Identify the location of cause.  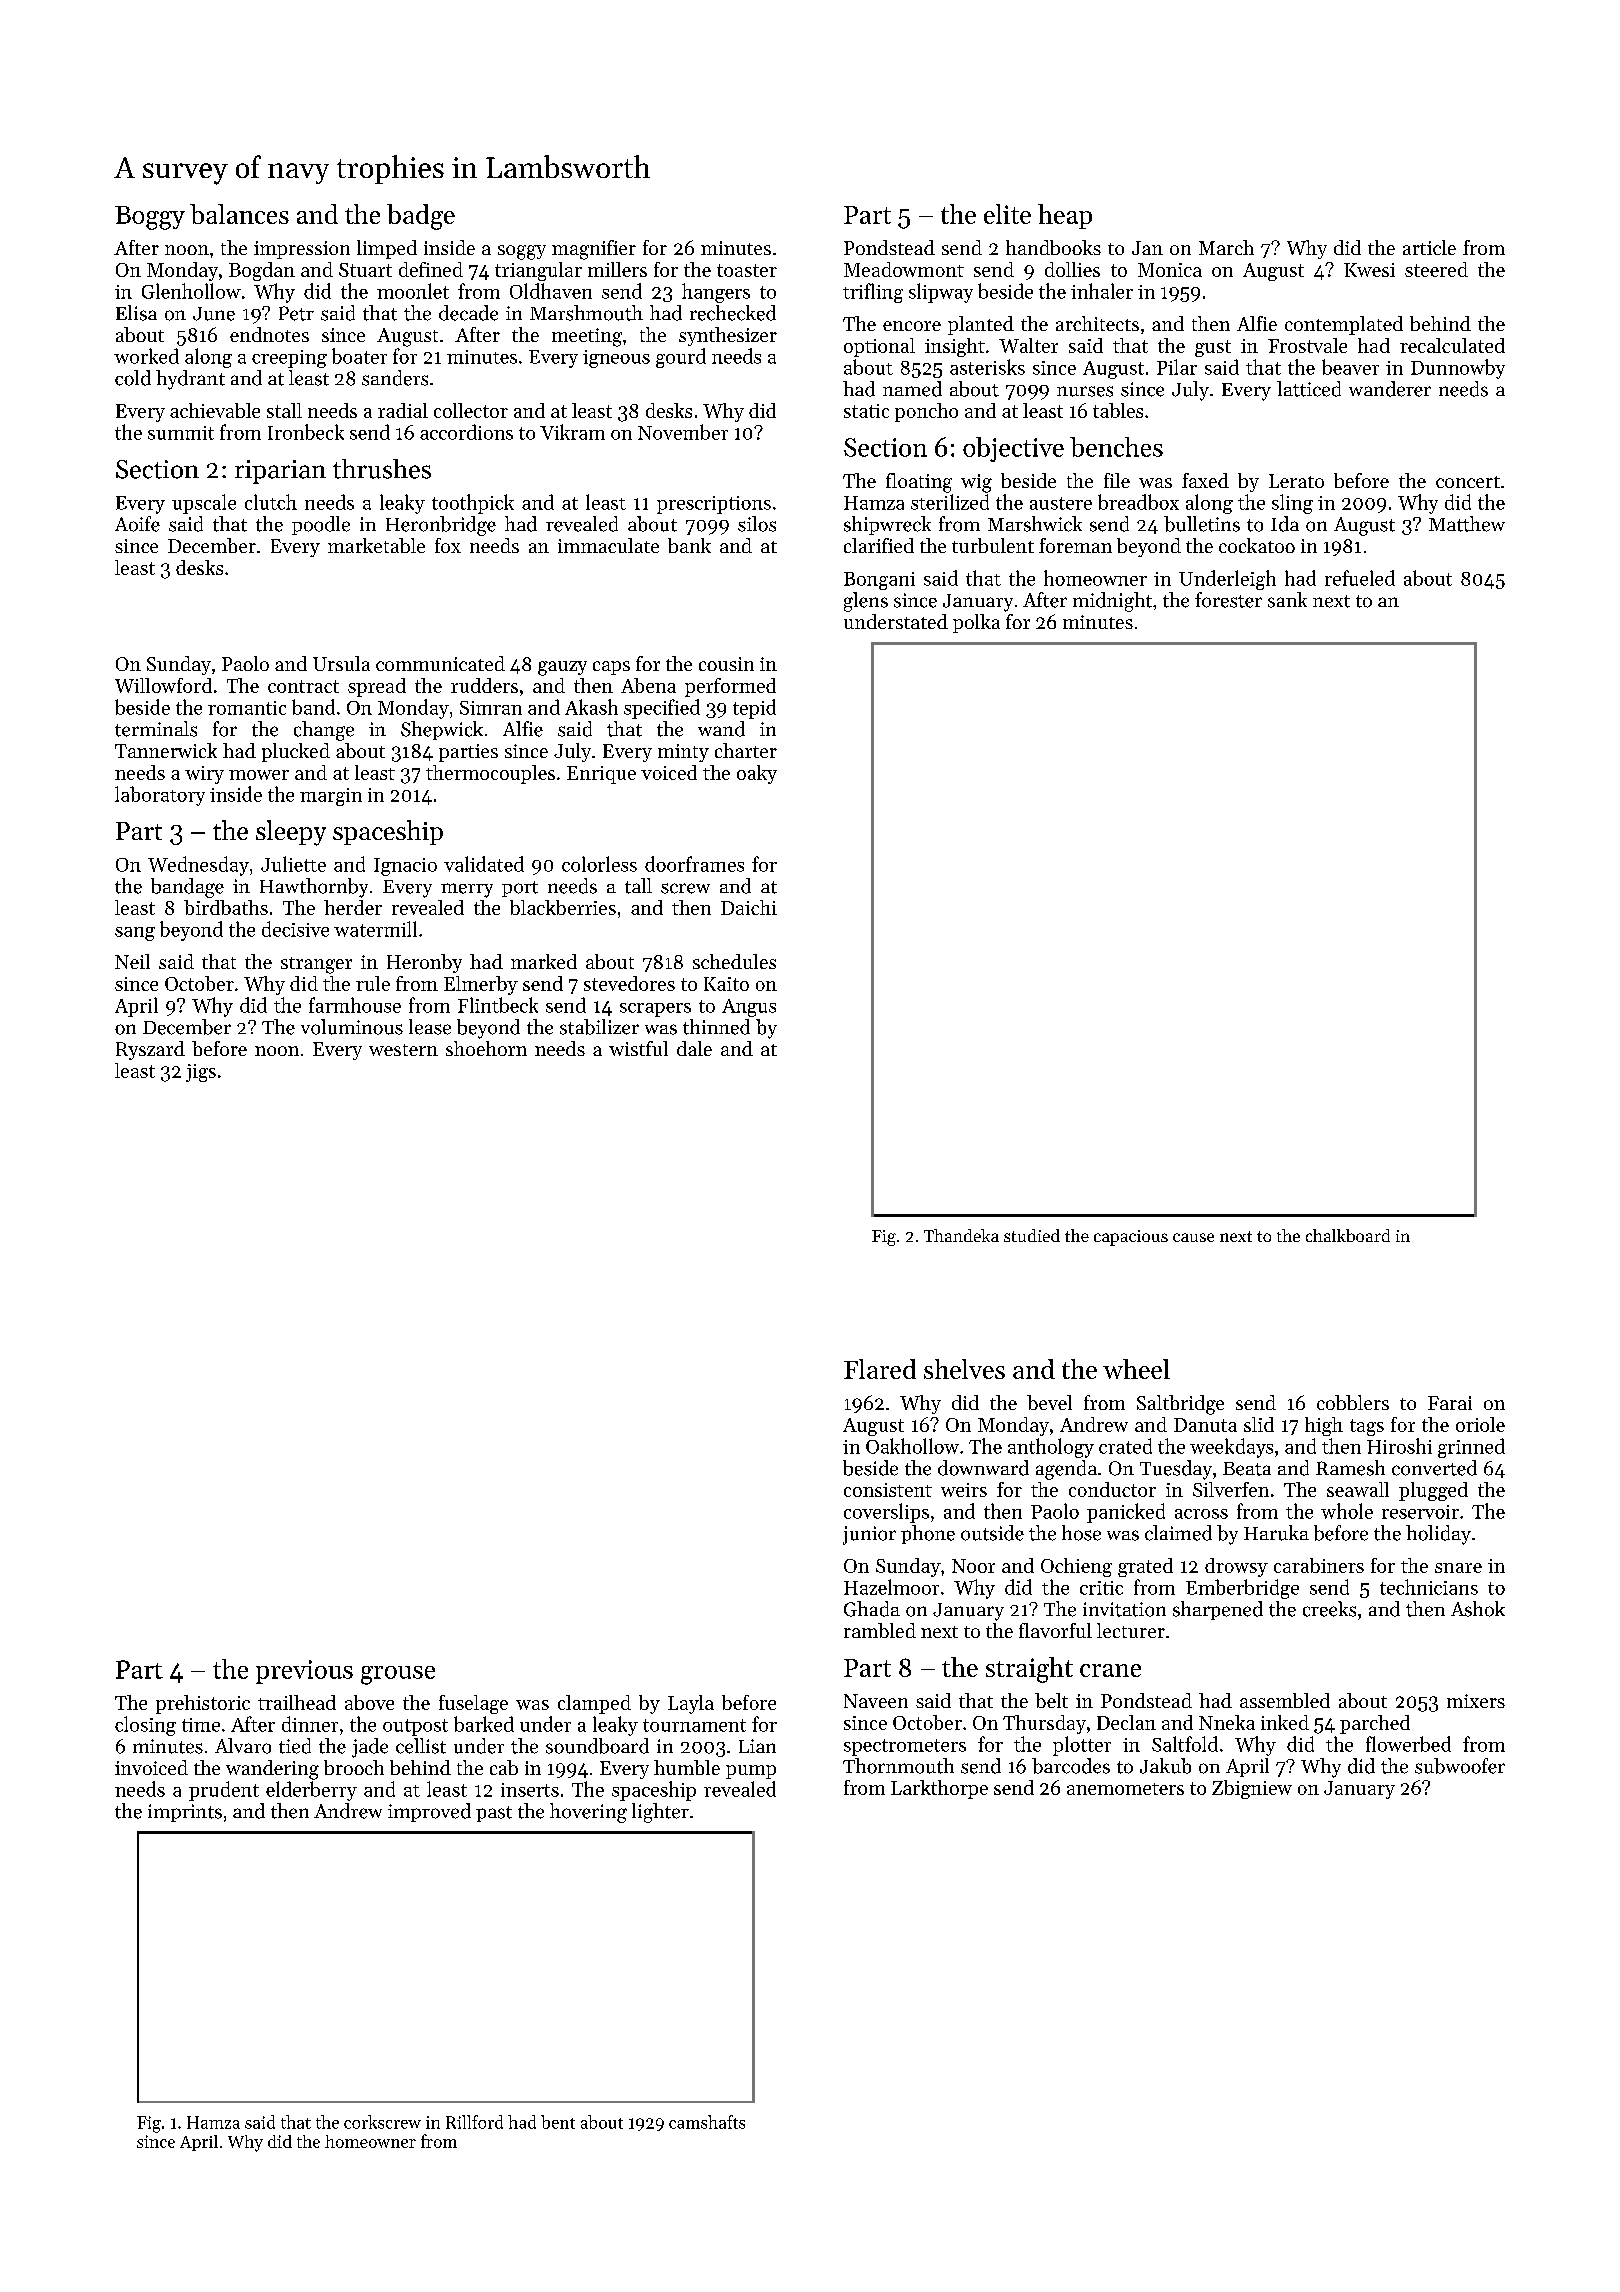
(1193, 1237).
